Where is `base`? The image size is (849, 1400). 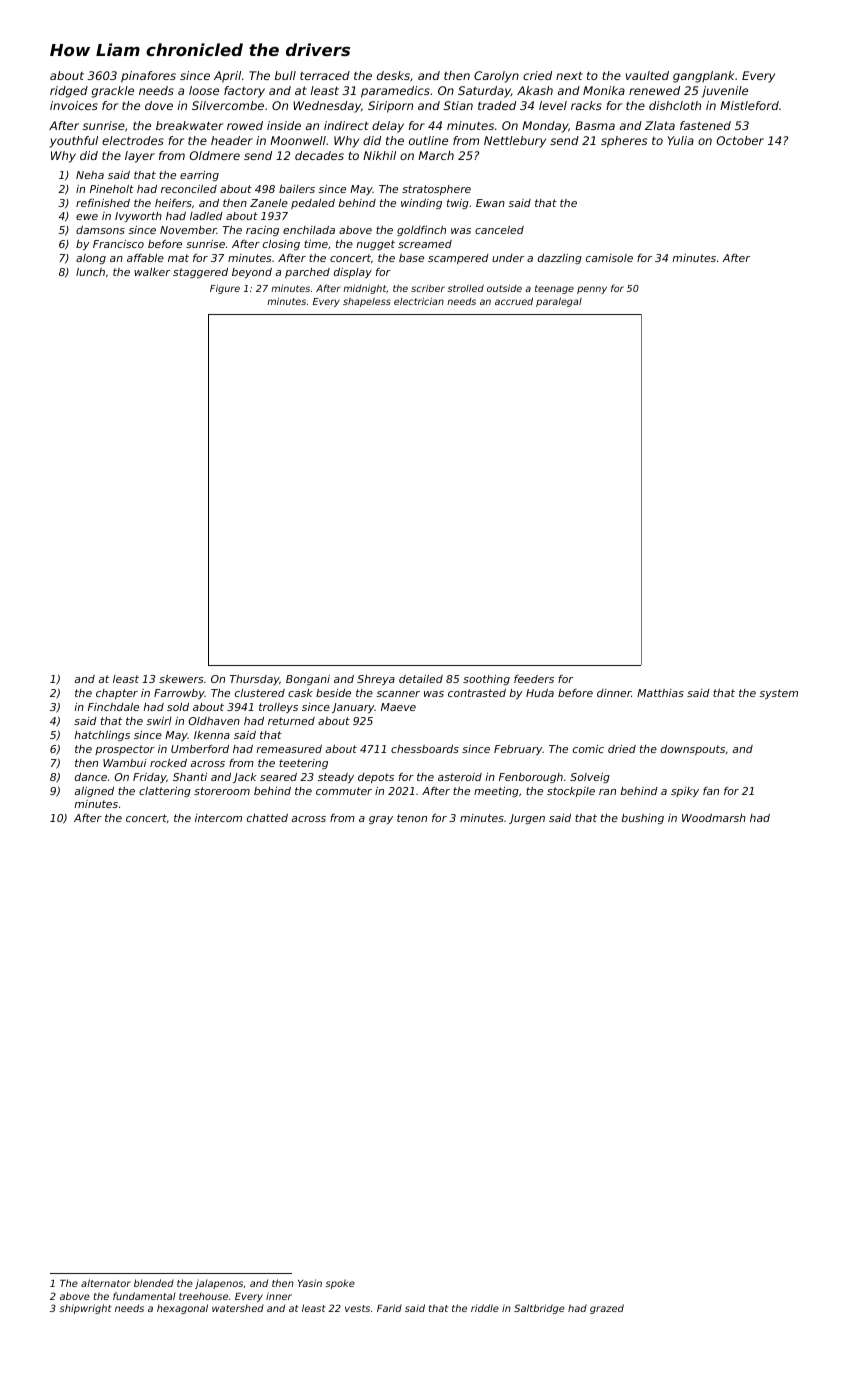 base is located at coordinates (411, 258).
